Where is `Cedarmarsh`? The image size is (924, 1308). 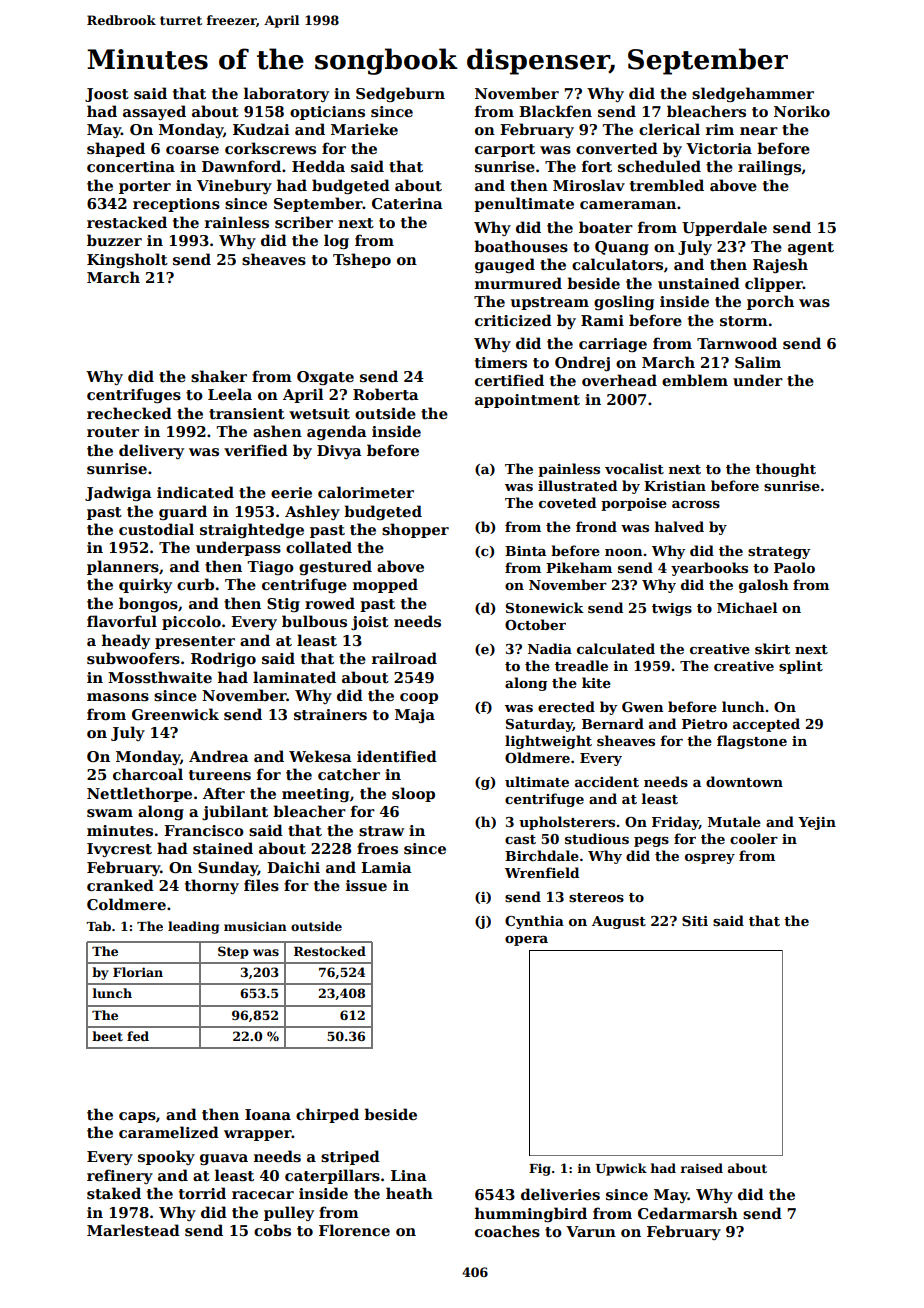
Cedarmarsh is located at coordinates (688, 1213).
